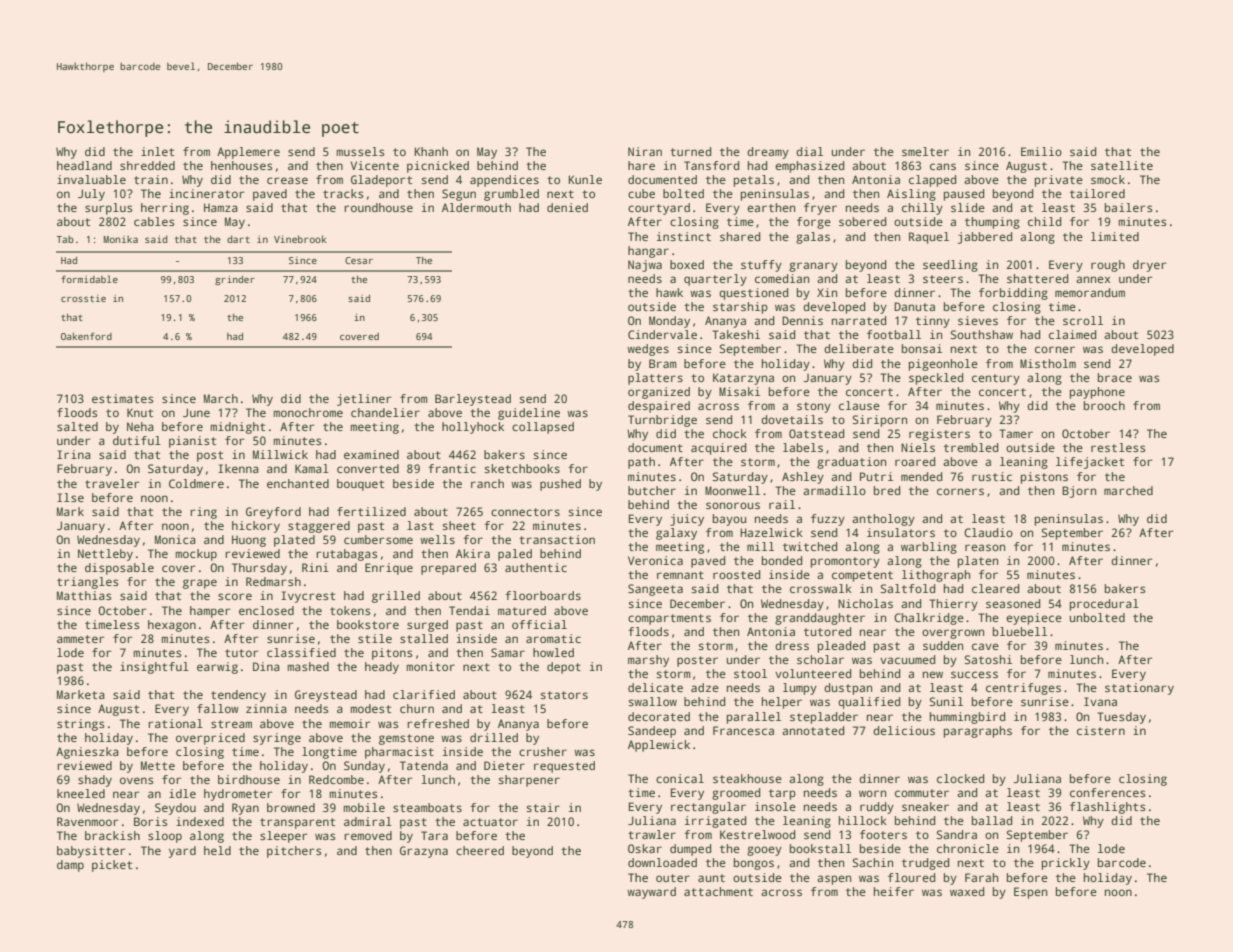  What do you see at coordinates (248, 153) in the screenshot?
I see `Applemere` at bounding box center [248, 153].
